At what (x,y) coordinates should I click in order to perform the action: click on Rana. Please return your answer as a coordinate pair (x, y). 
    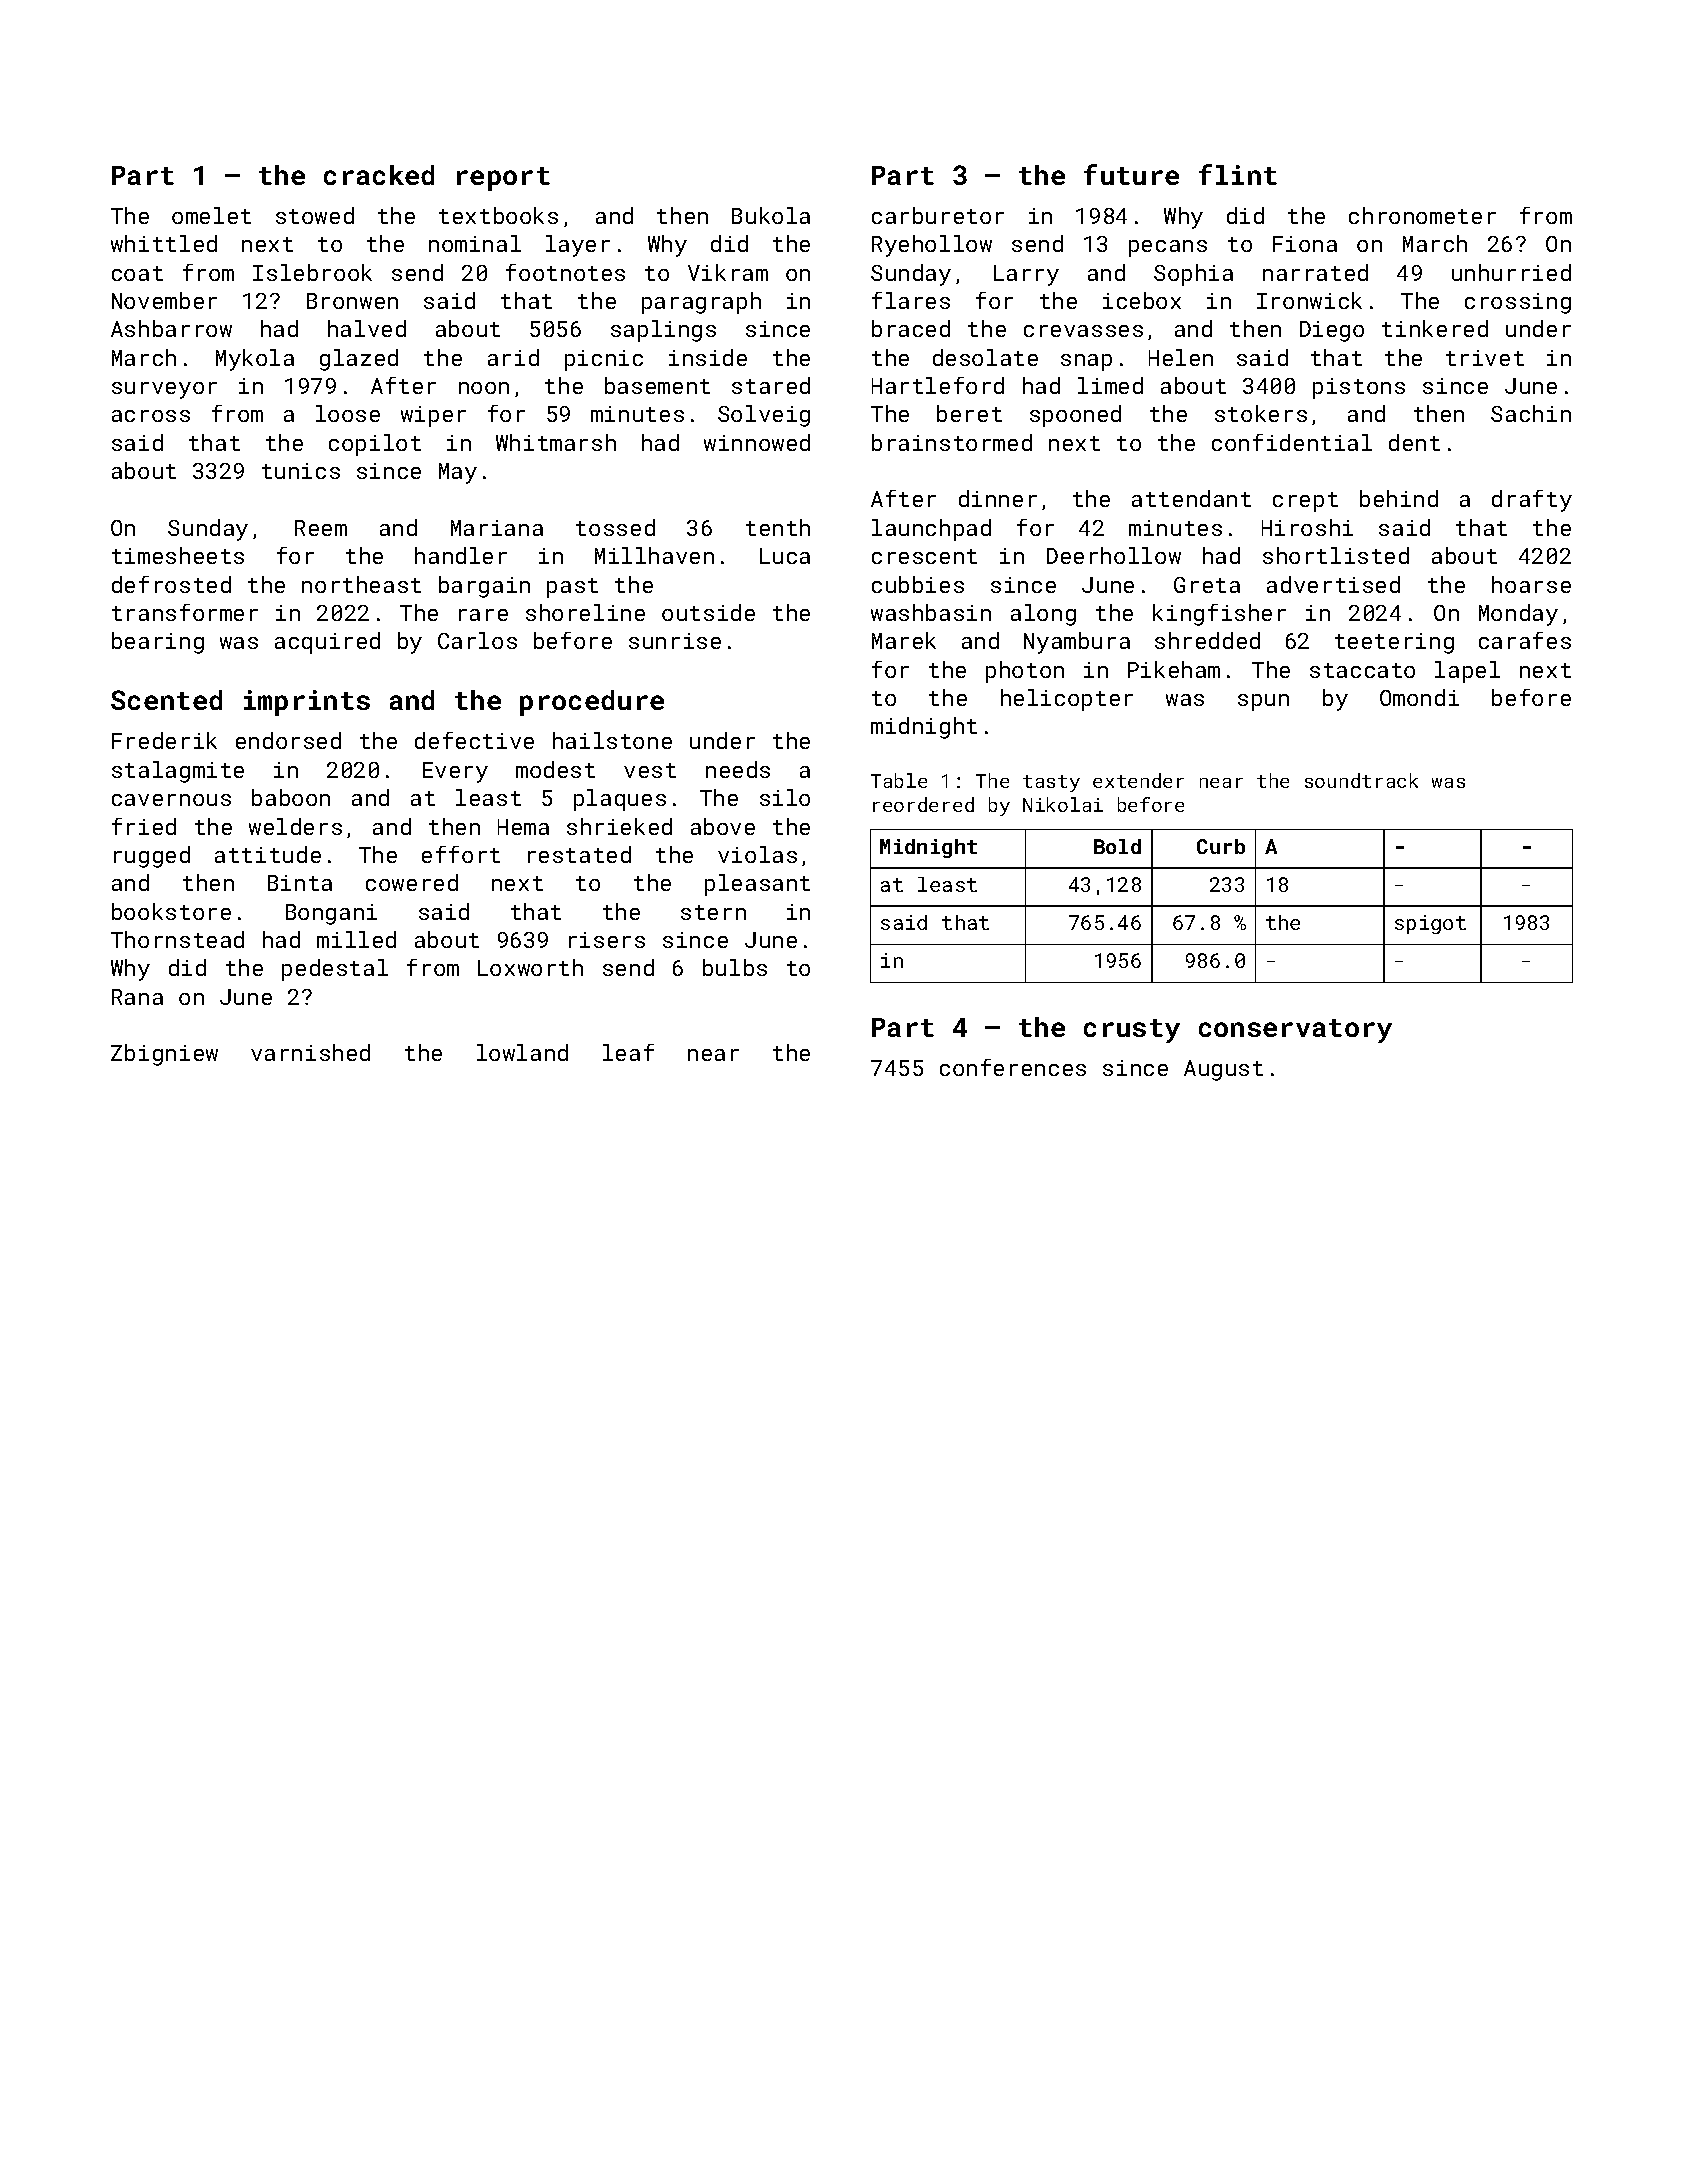
    Looking at the image, I should click on (137, 997).
